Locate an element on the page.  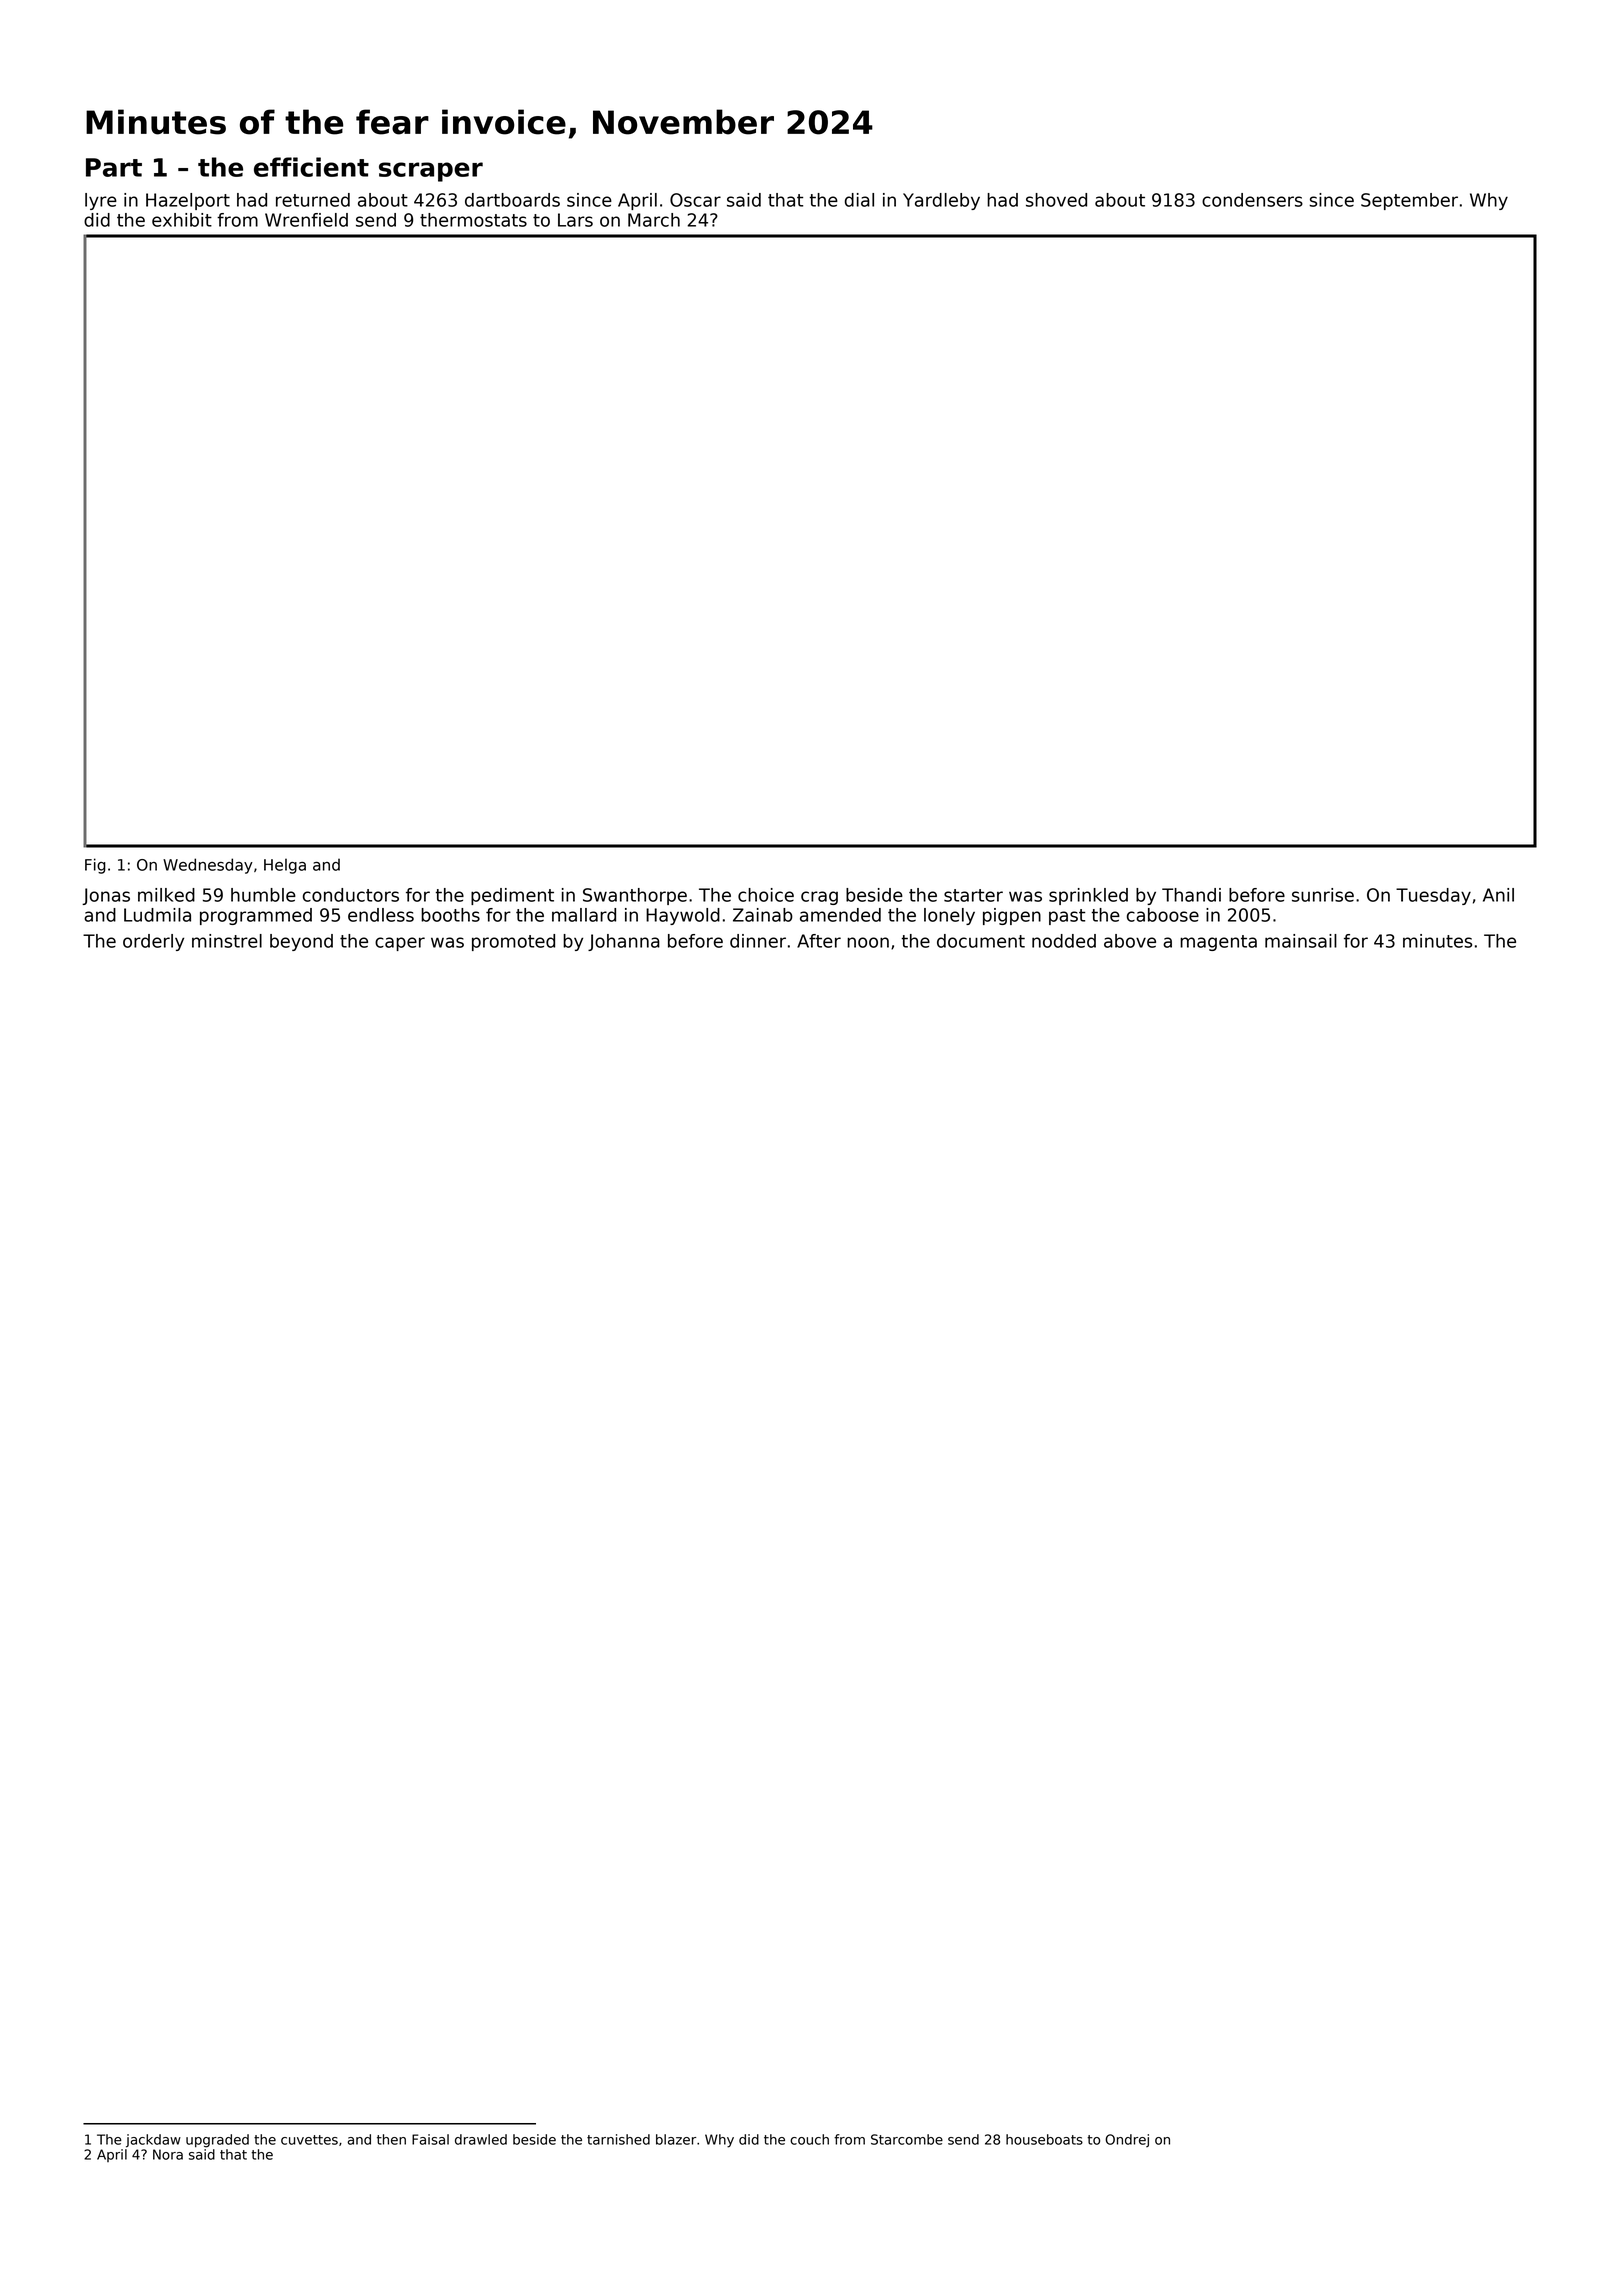
couch is located at coordinates (809, 2139).
